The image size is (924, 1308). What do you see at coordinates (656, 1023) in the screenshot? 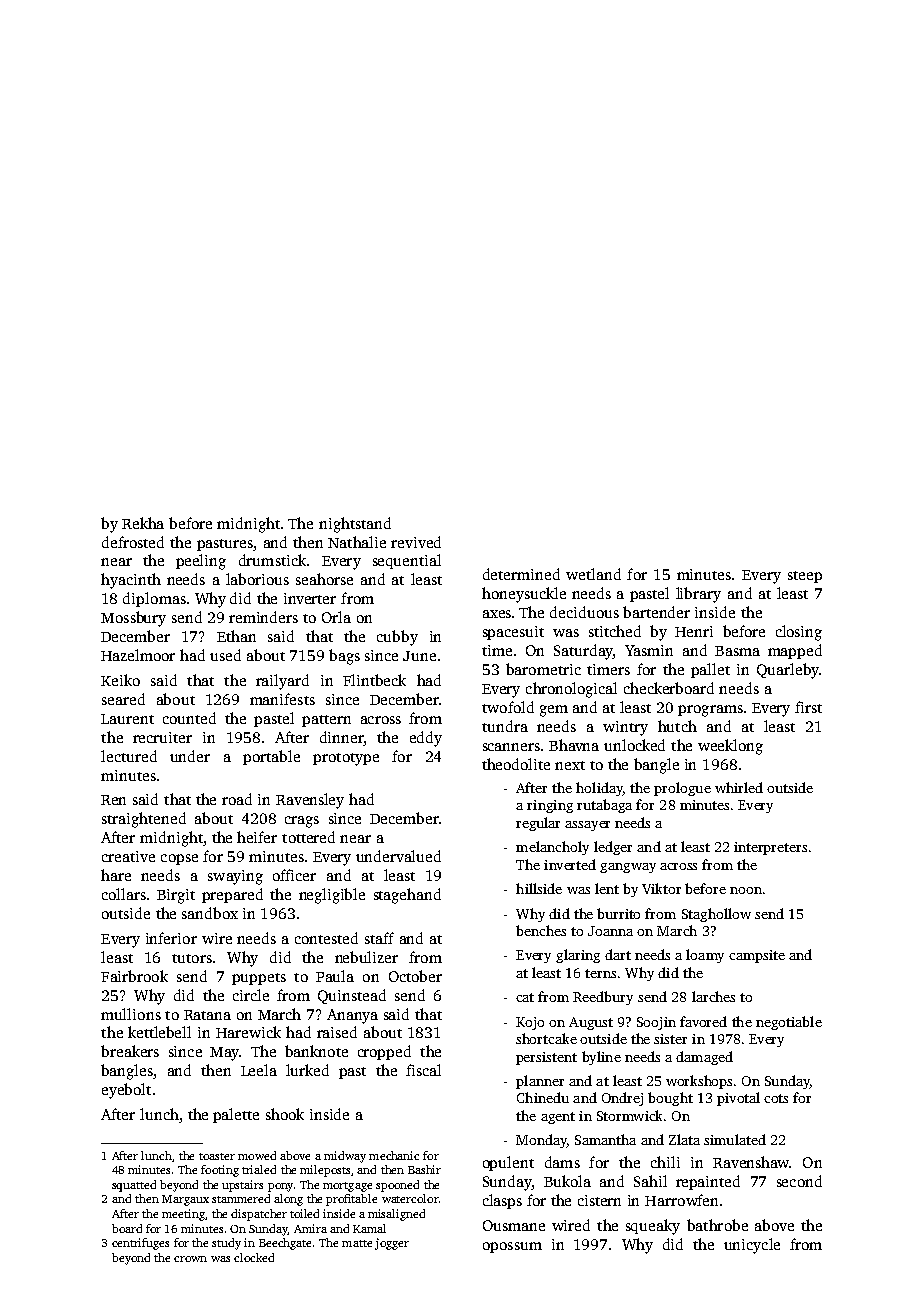
I see `Soojin` at bounding box center [656, 1023].
